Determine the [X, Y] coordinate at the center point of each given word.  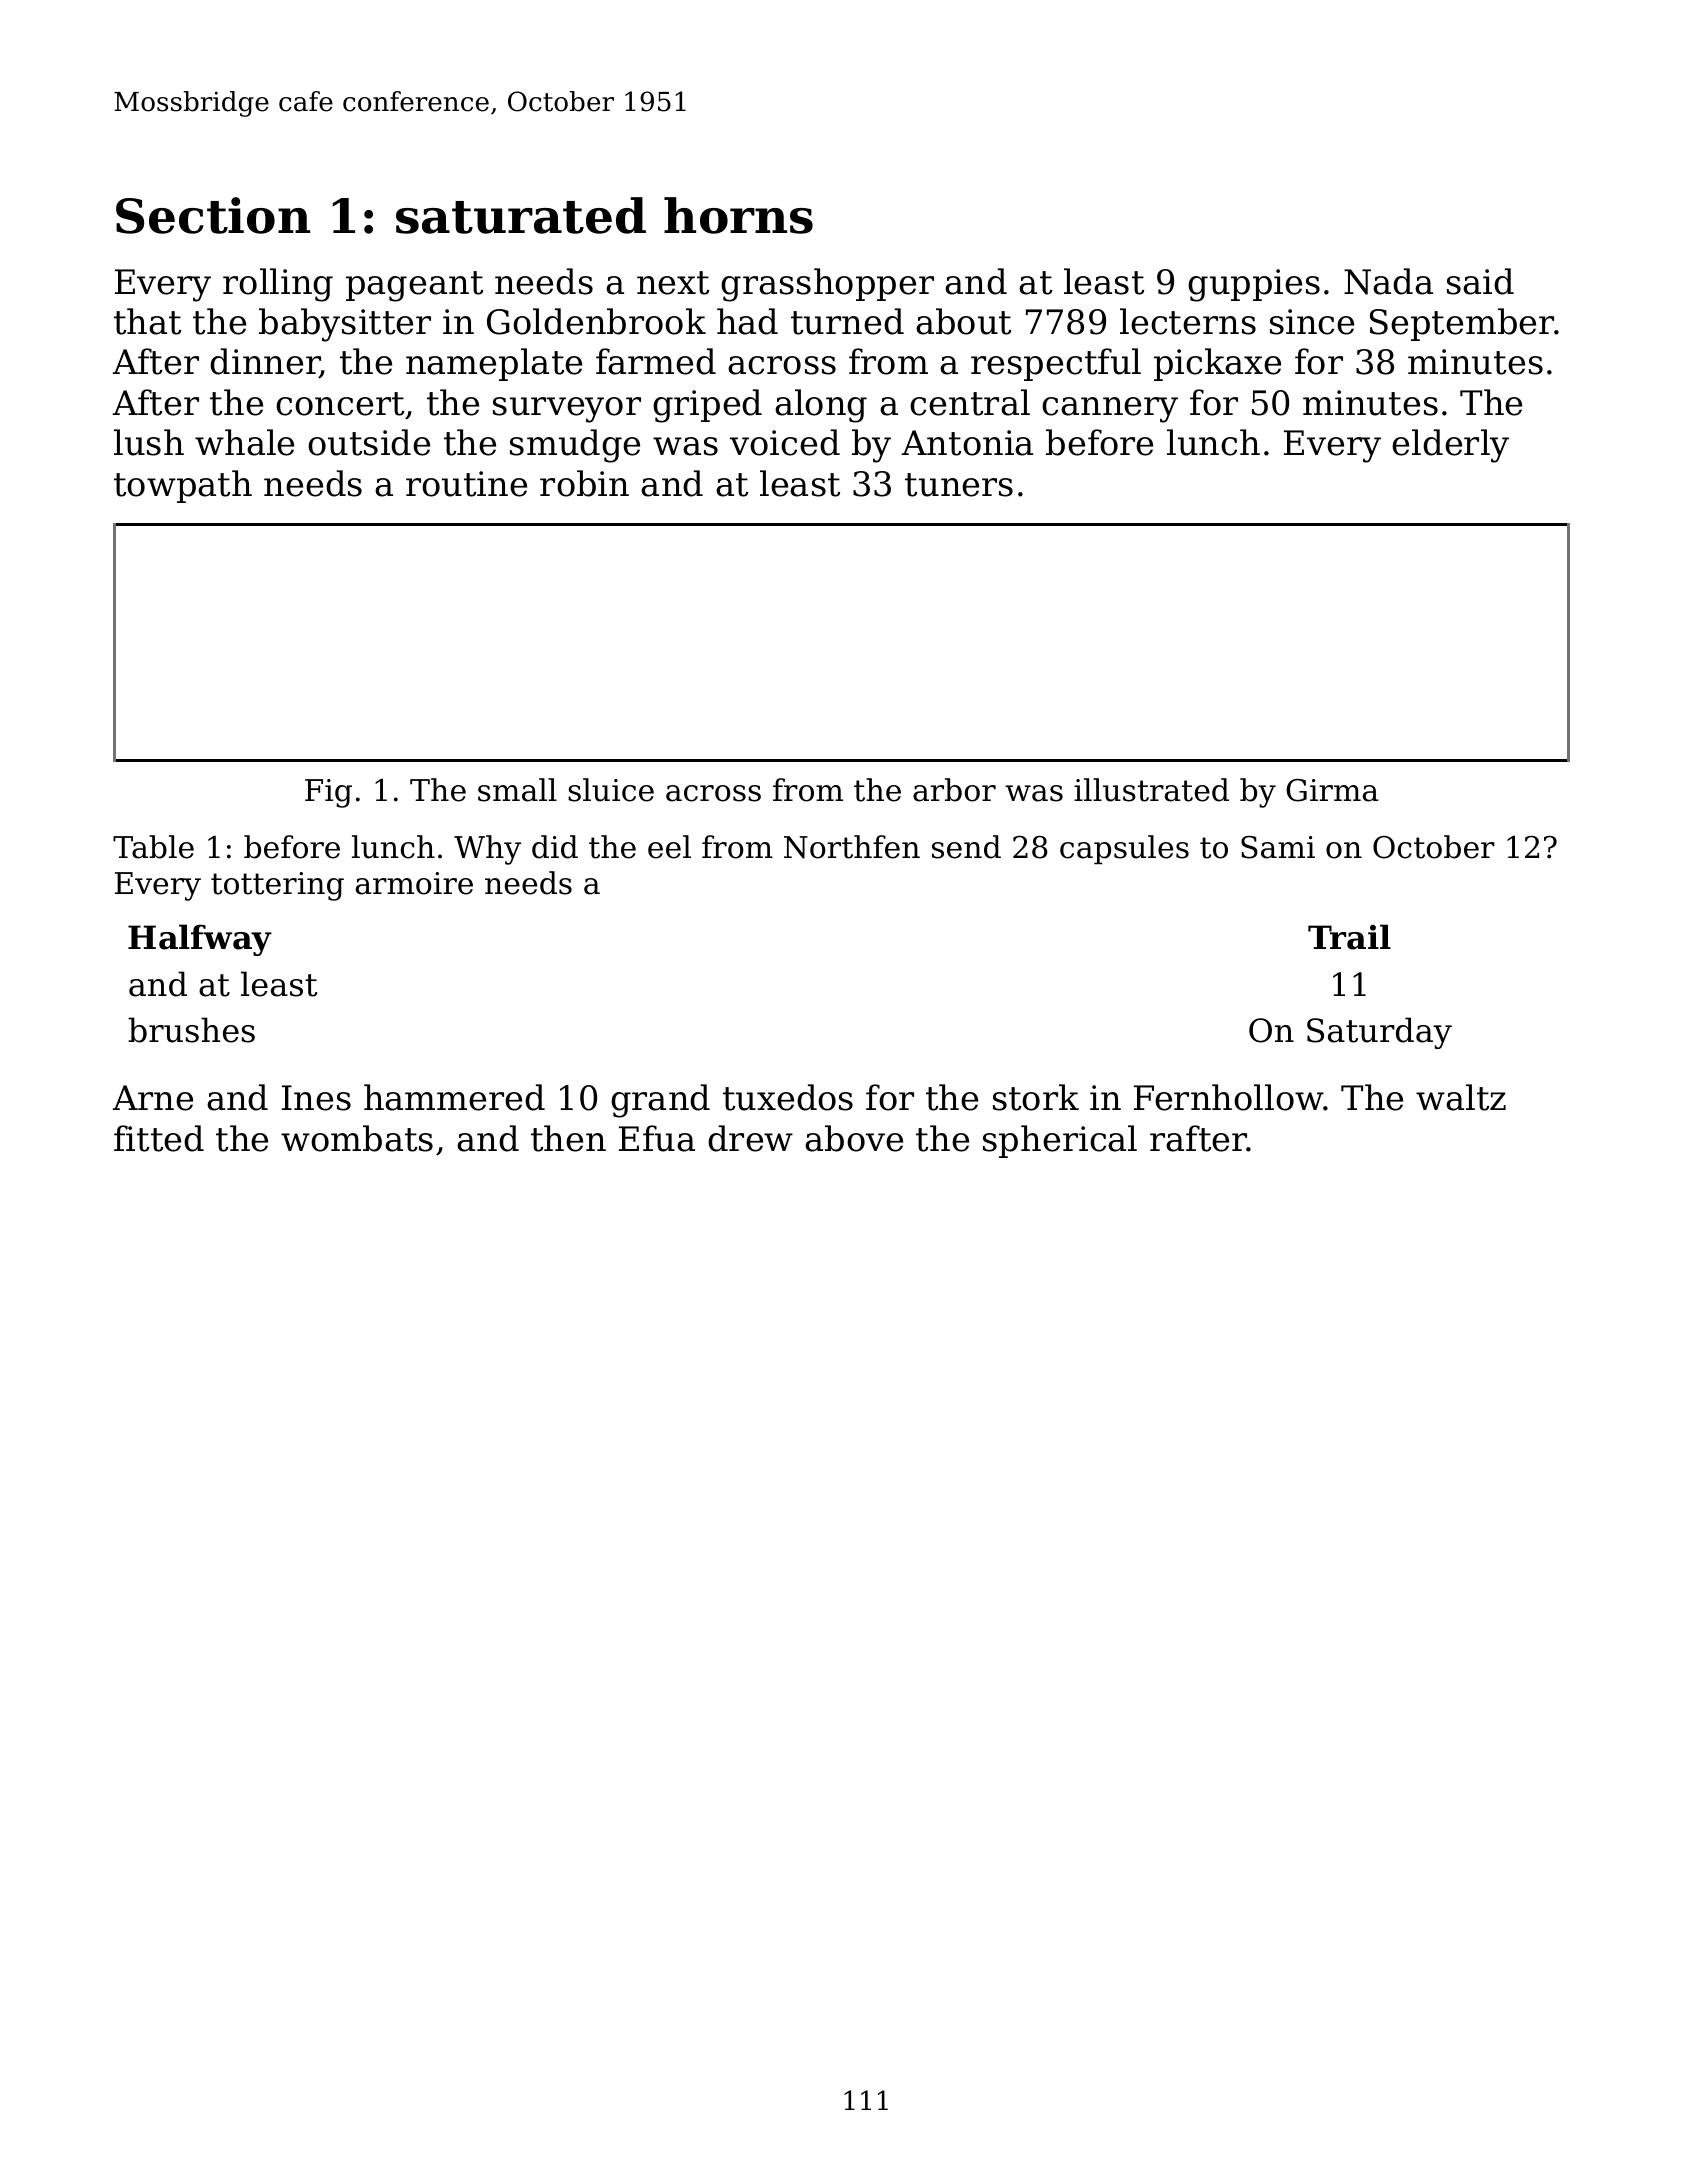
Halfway [200, 940]
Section [213, 215]
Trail [1349, 937]
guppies [1254, 285]
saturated [521, 215]
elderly [1450, 446]
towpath [183, 486]
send [966, 847]
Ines [316, 1098]
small [517, 790]
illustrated [1151, 790]
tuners [959, 485]
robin [584, 483]
